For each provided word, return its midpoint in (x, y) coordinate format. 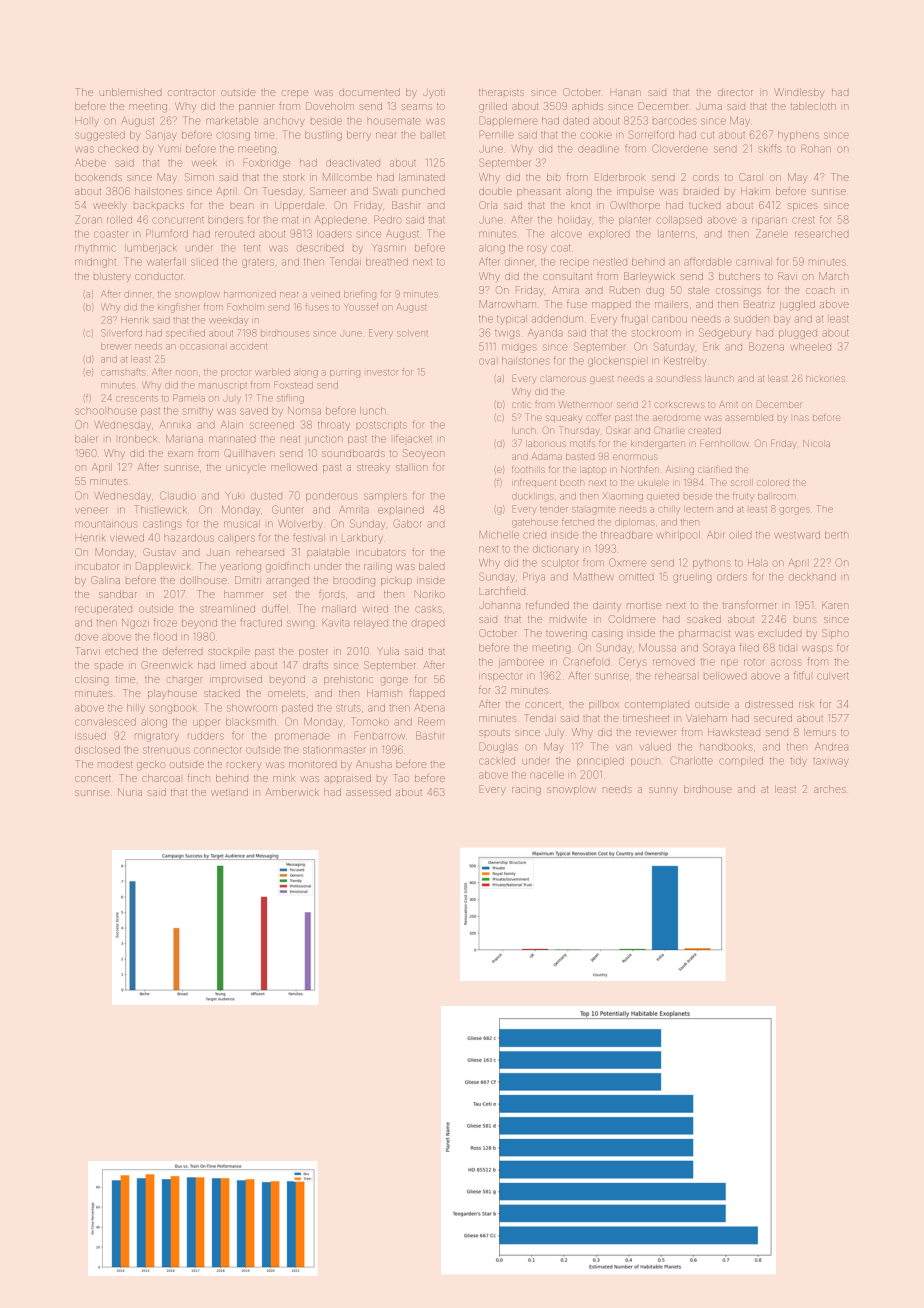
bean (241, 206)
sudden (751, 319)
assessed (368, 792)
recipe (574, 262)
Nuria (130, 792)
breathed (387, 262)
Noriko (430, 594)
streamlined (227, 609)
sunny (663, 791)
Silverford (121, 333)
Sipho (835, 634)
